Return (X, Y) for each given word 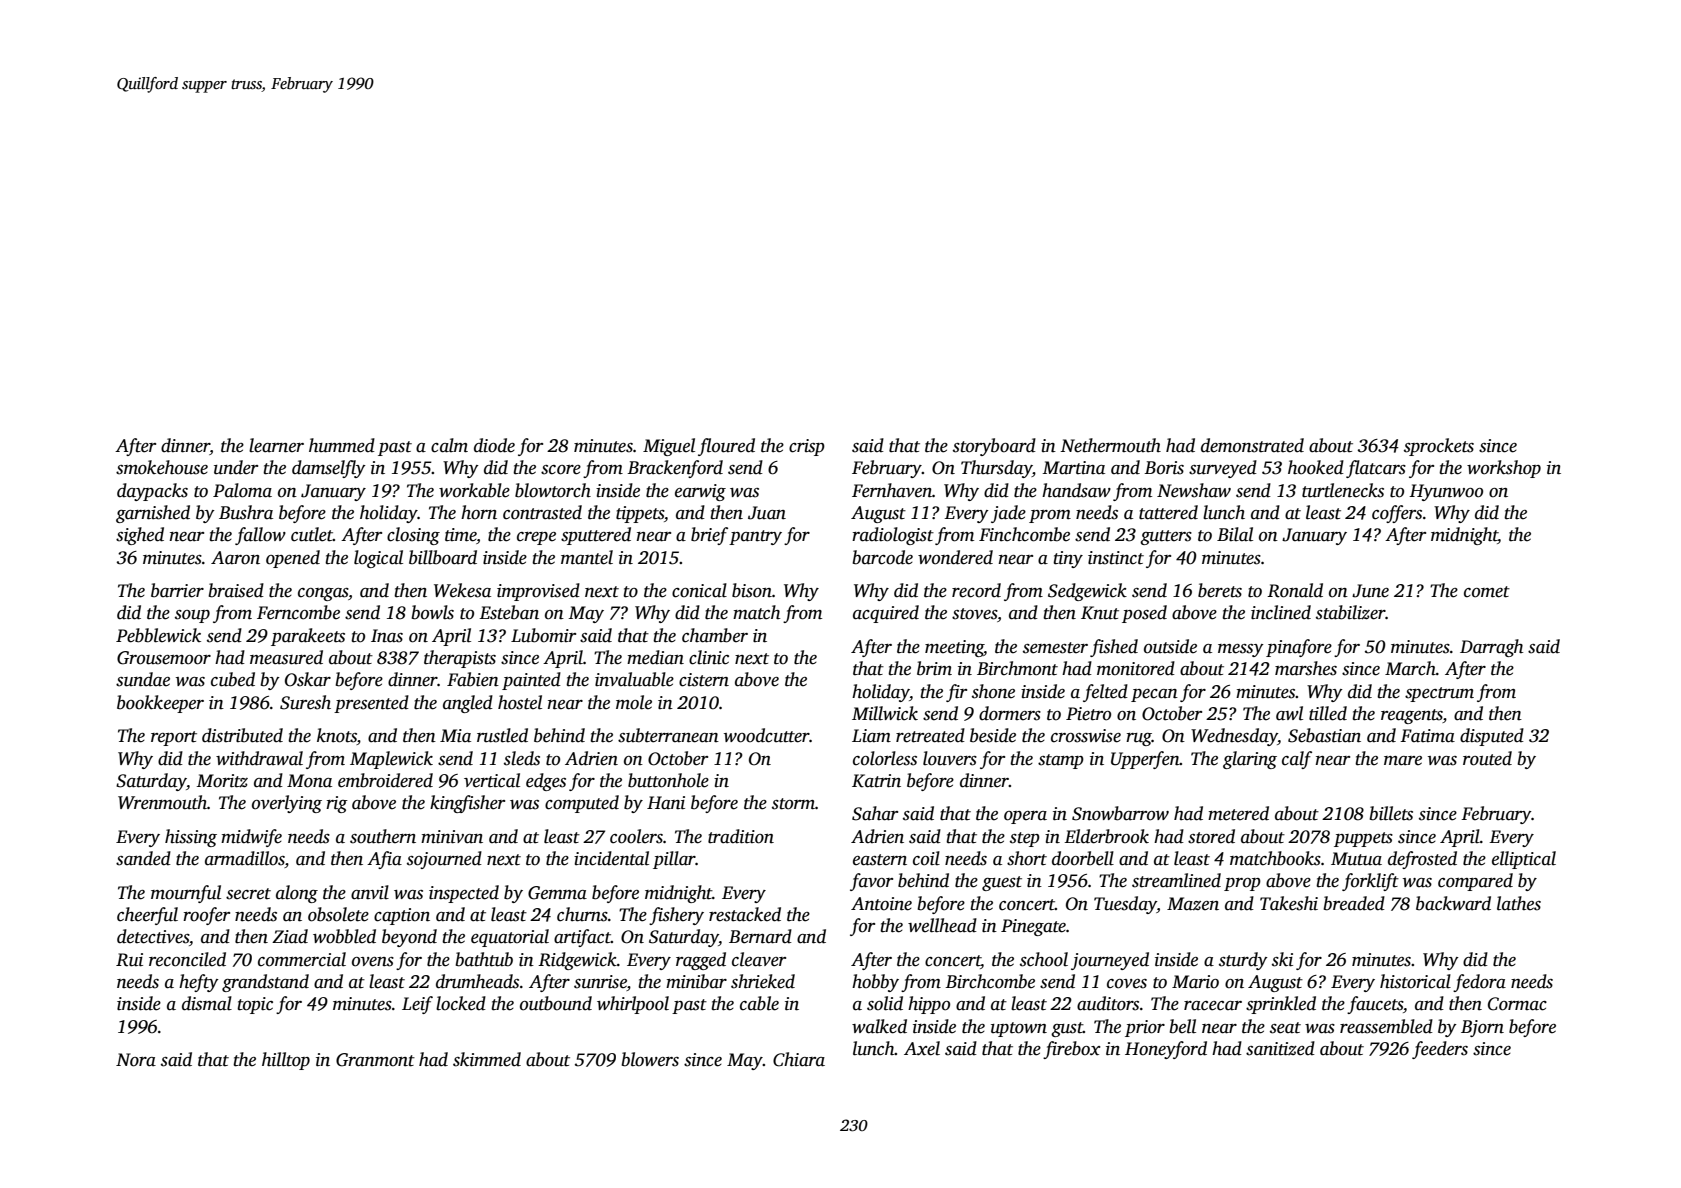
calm (449, 445)
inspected (464, 894)
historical (1415, 981)
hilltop (286, 1061)
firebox (1072, 1050)
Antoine (881, 904)
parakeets (308, 637)
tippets (640, 514)
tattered (1168, 512)
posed (1144, 614)
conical (699, 590)
